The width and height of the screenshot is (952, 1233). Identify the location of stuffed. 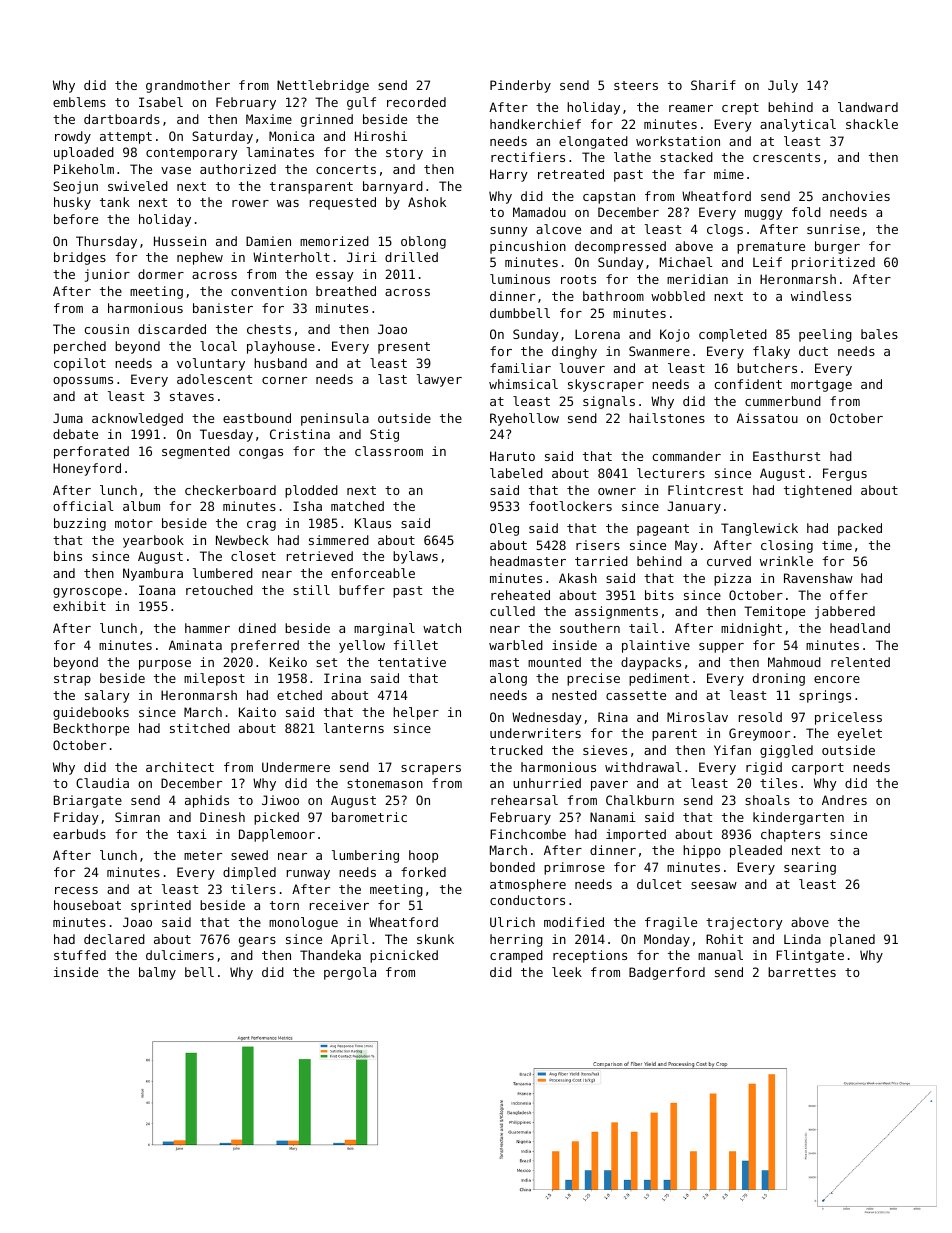
(80, 955).
